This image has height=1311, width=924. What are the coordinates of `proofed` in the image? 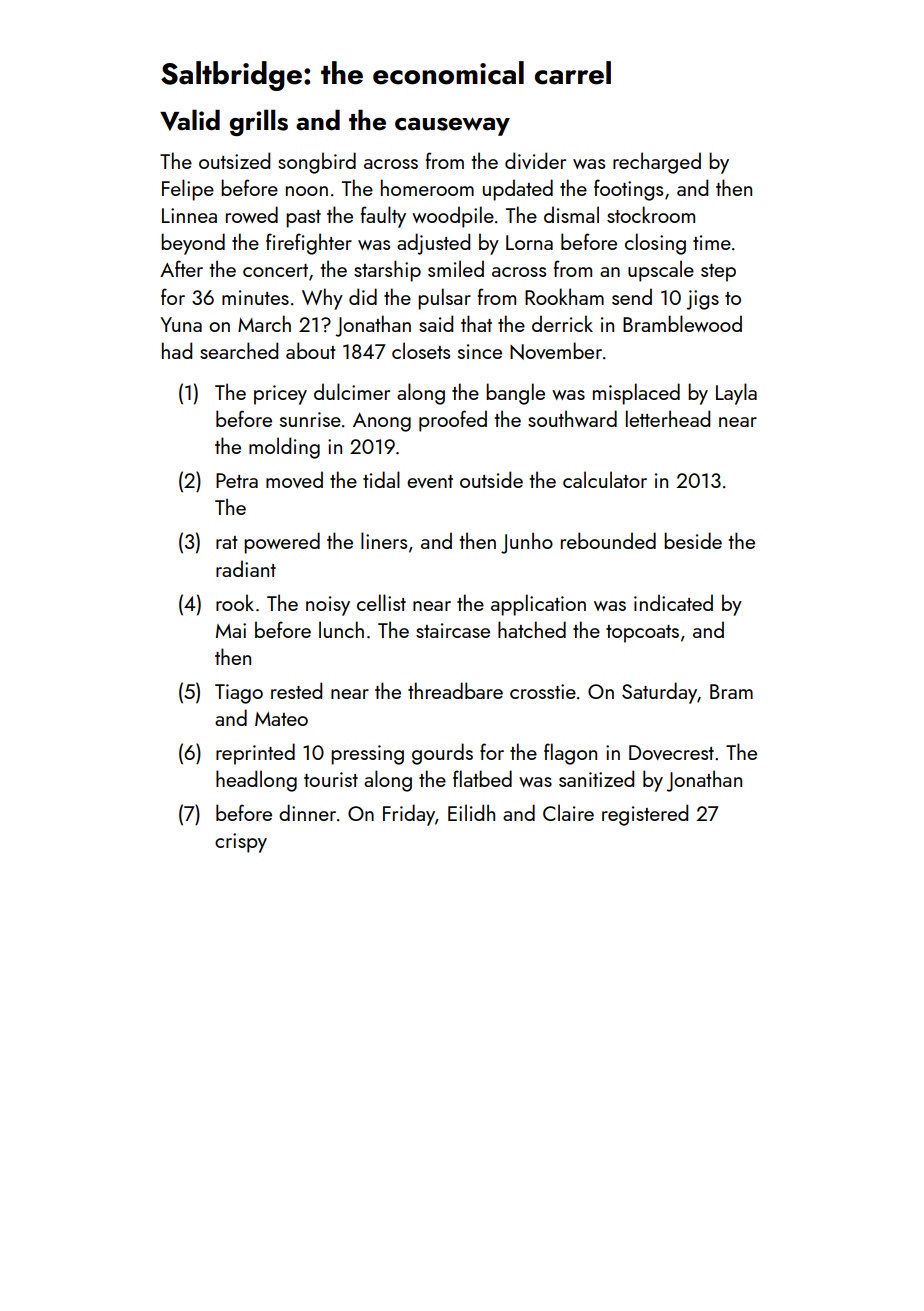 It's located at (453, 421).
